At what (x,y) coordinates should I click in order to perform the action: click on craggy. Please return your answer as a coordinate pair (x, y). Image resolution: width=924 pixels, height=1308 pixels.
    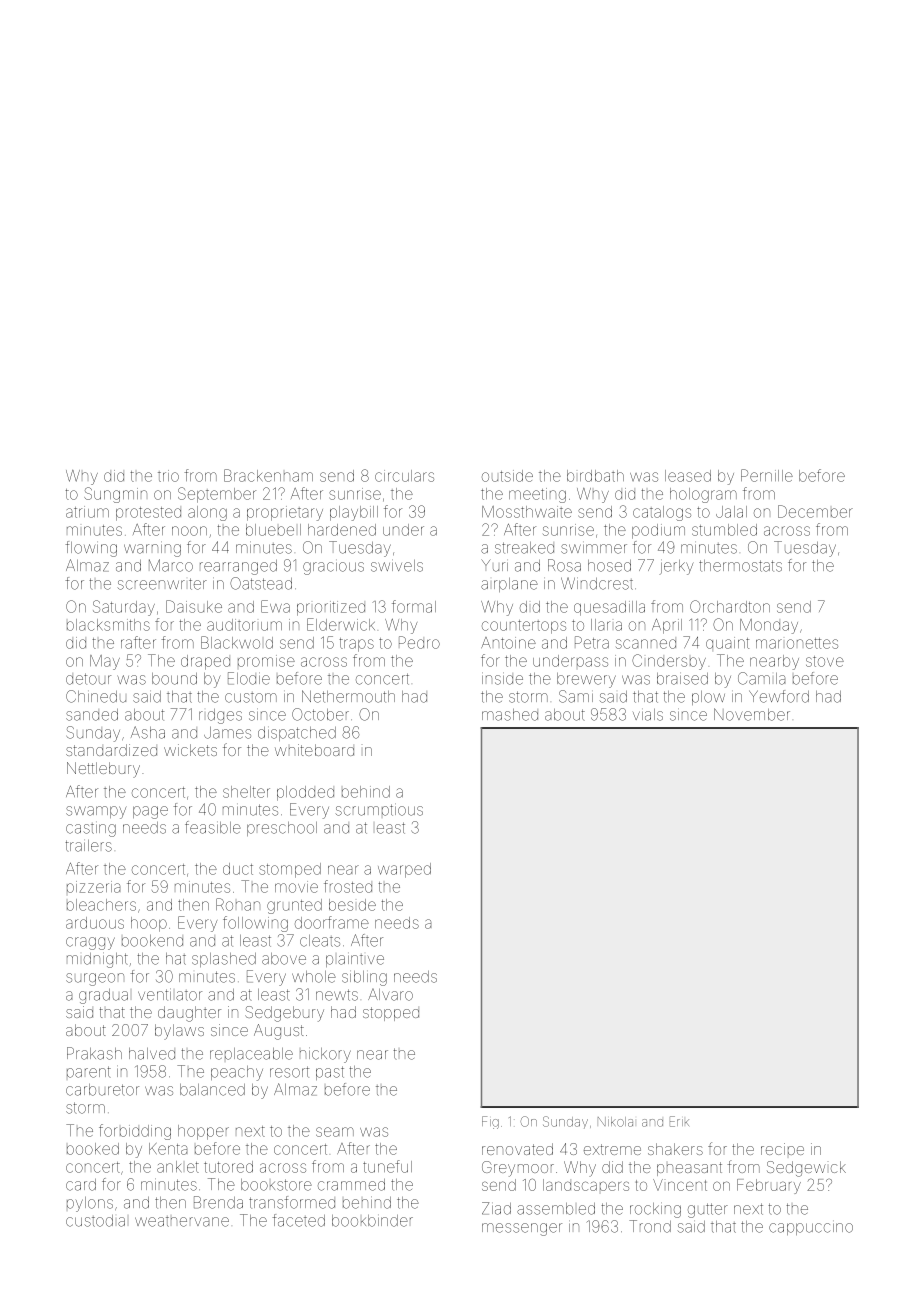
    Looking at the image, I should click on (90, 943).
